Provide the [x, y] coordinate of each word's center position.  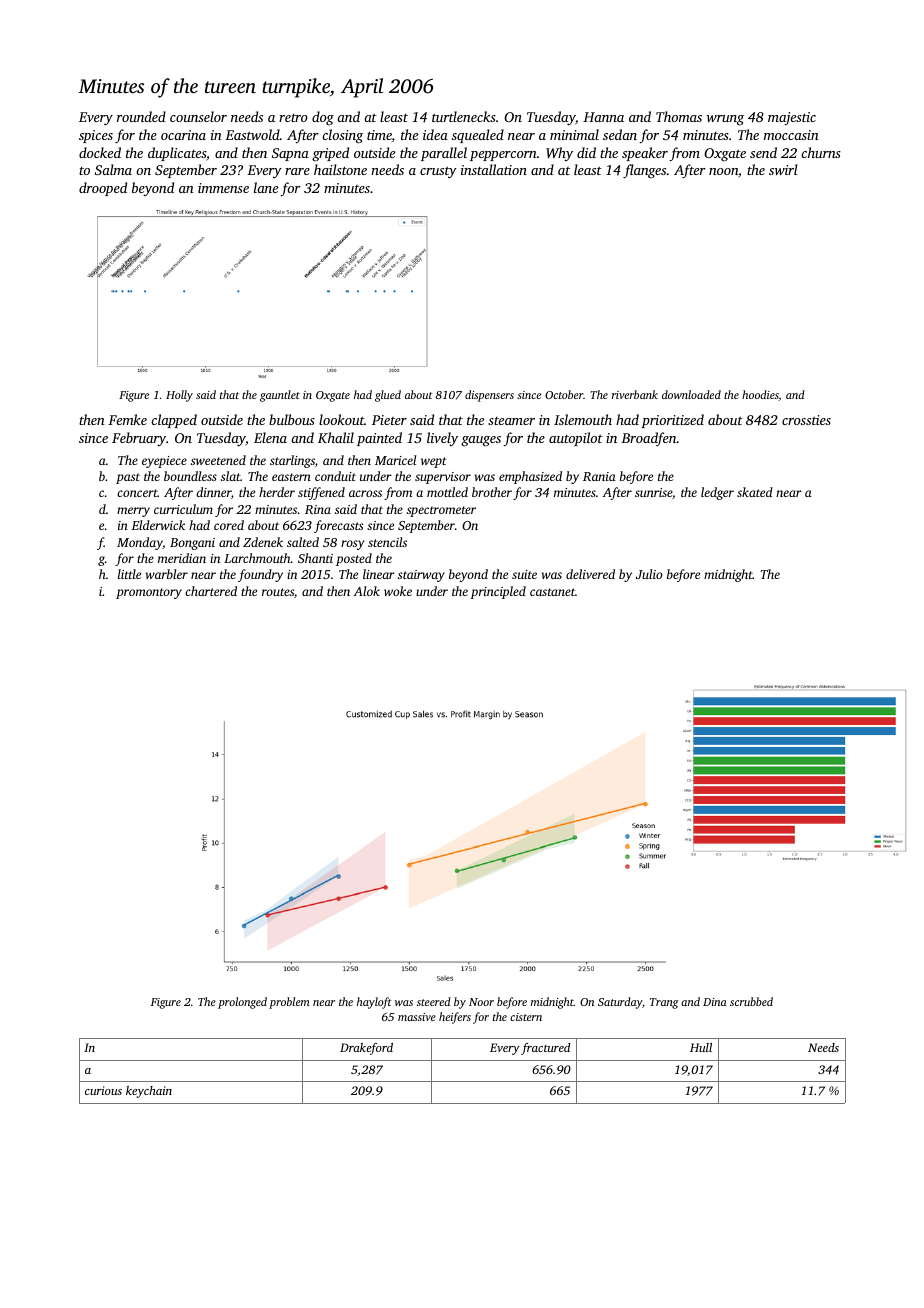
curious [103, 1090]
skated [755, 492]
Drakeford [366, 1049]
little [129, 574]
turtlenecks [464, 116]
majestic [792, 118]
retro [293, 118]
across [365, 493]
